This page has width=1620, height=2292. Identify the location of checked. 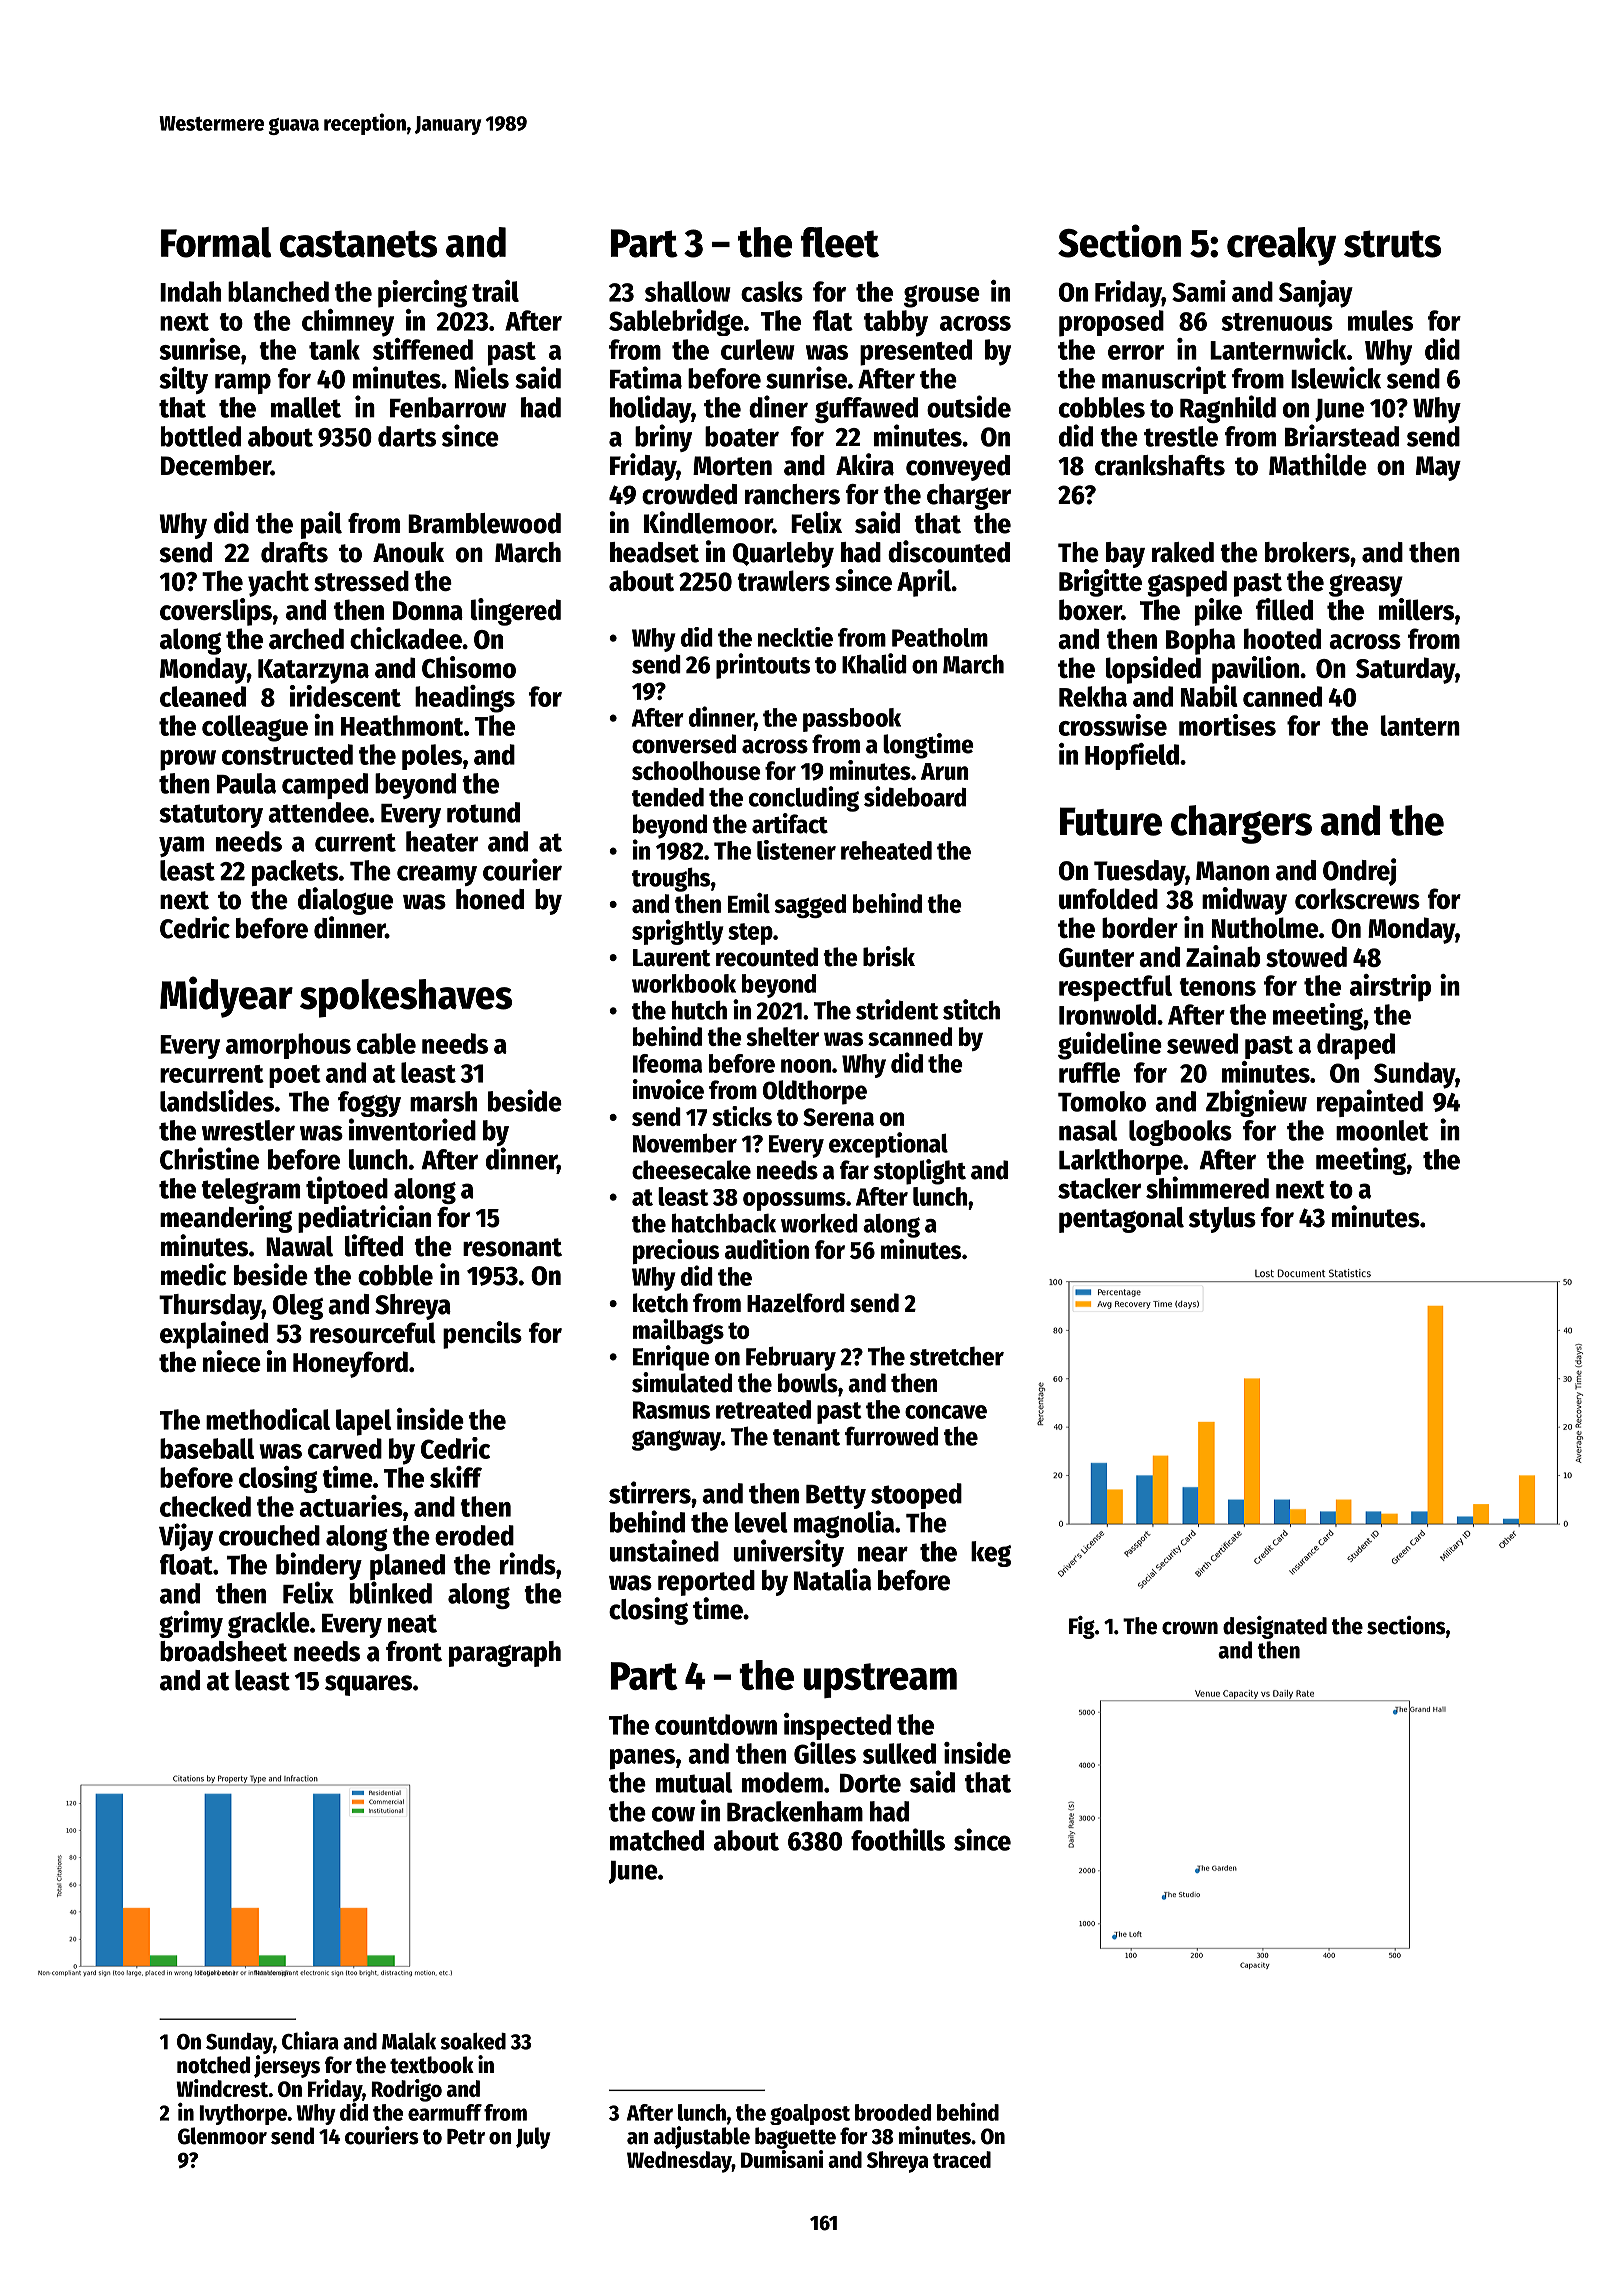
(205, 1506).
